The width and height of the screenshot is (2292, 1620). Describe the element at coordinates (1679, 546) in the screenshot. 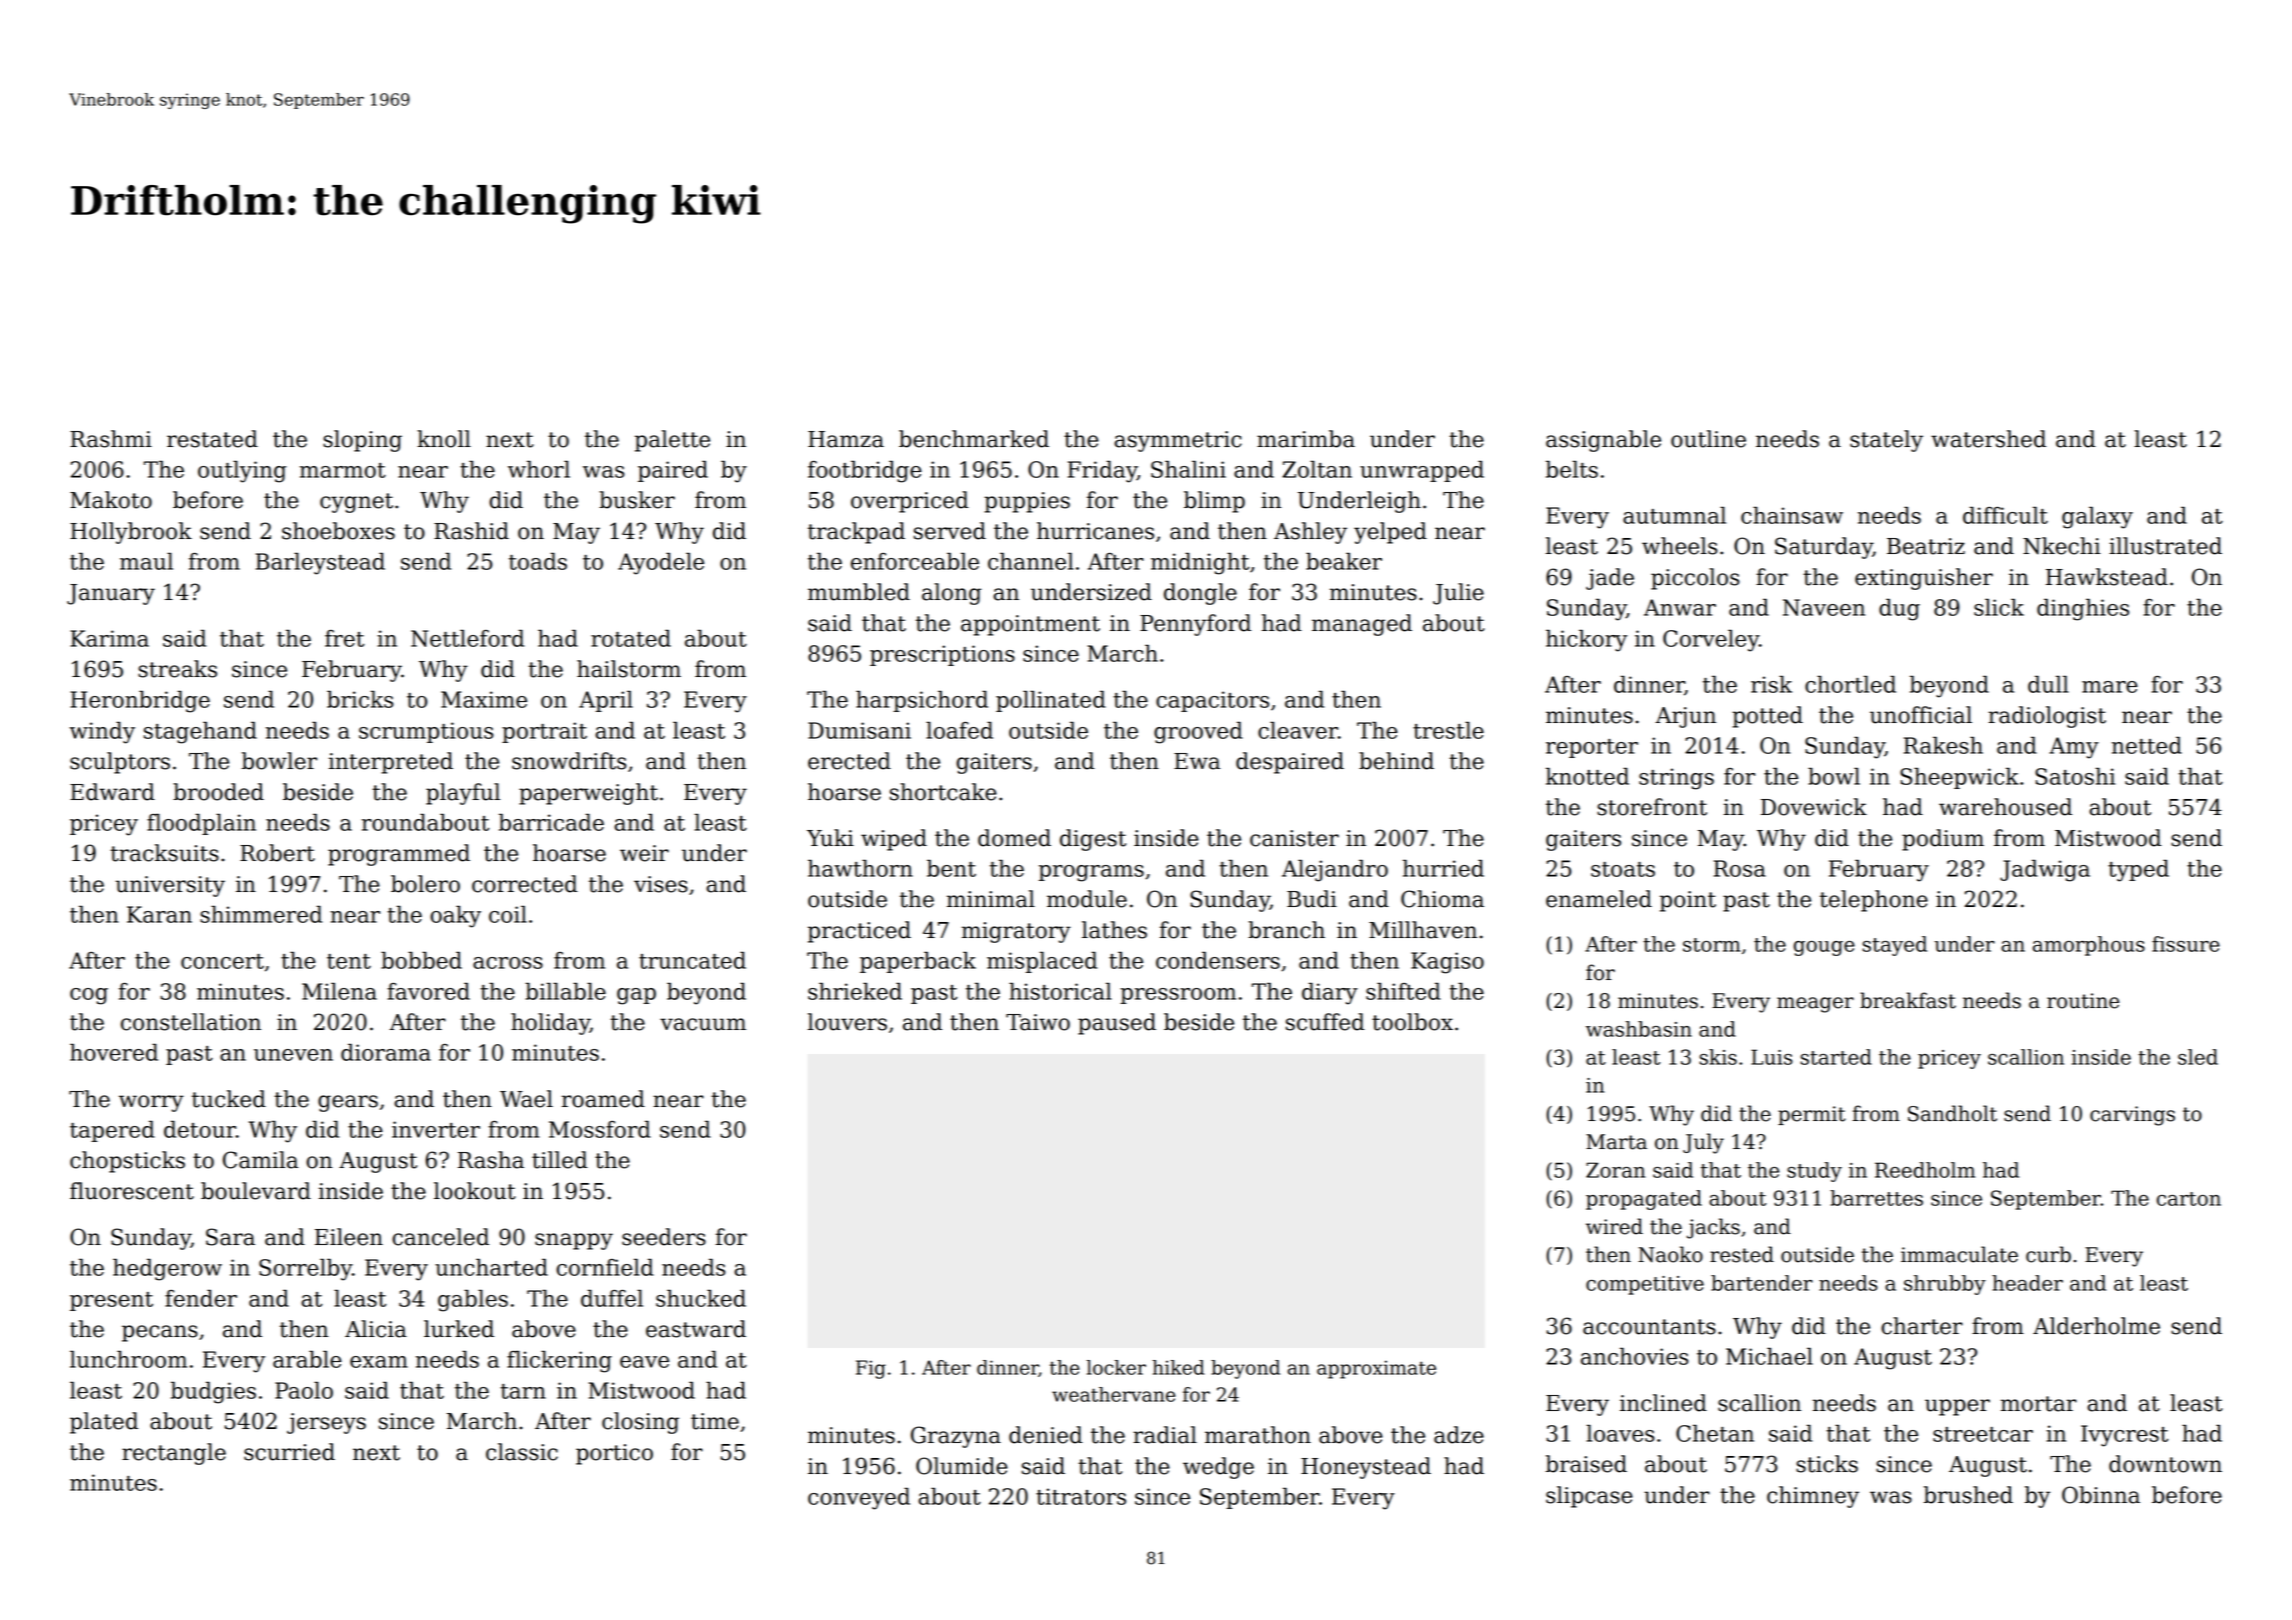

I see `wheels` at that location.
